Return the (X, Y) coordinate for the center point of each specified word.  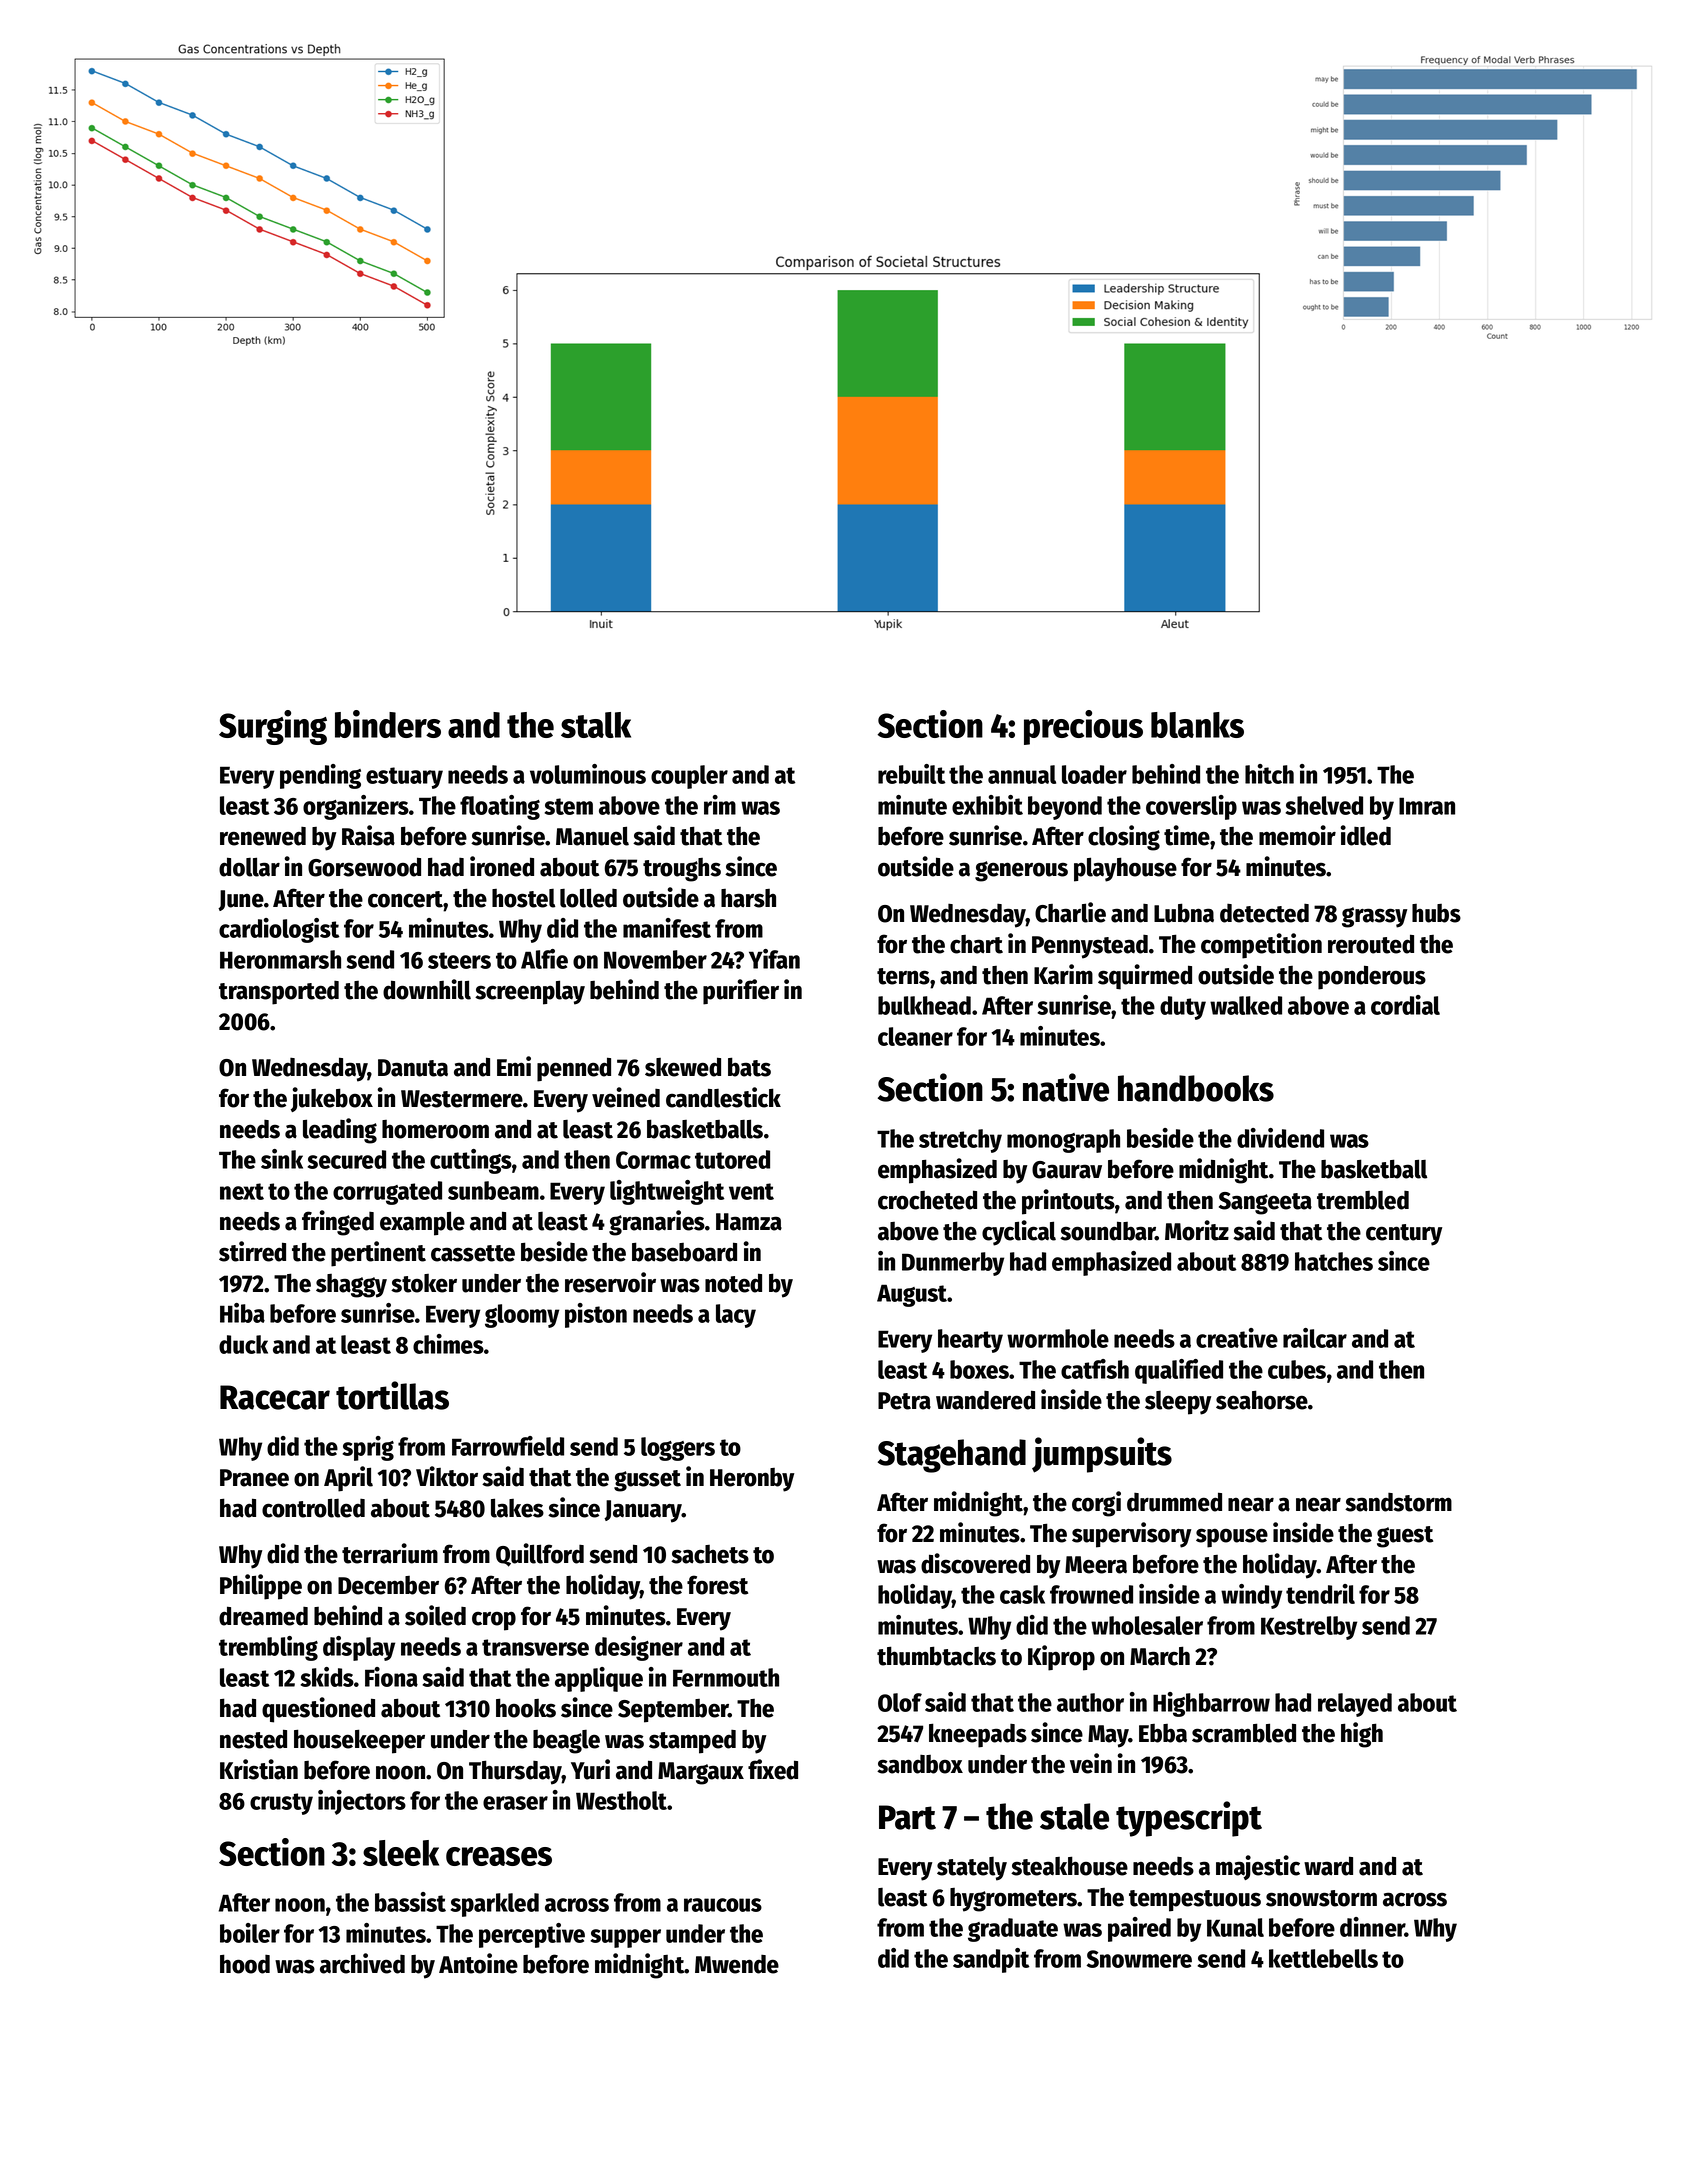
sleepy (1178, 1402)
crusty (281, 1804)
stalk (596, 725)
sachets (710, 1554)
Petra (904, 1401)
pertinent (378, 1254)
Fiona (391, 1677)
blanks (1197, 725)
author (1090, 1702)
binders (388, 724)
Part (907, 1817)
